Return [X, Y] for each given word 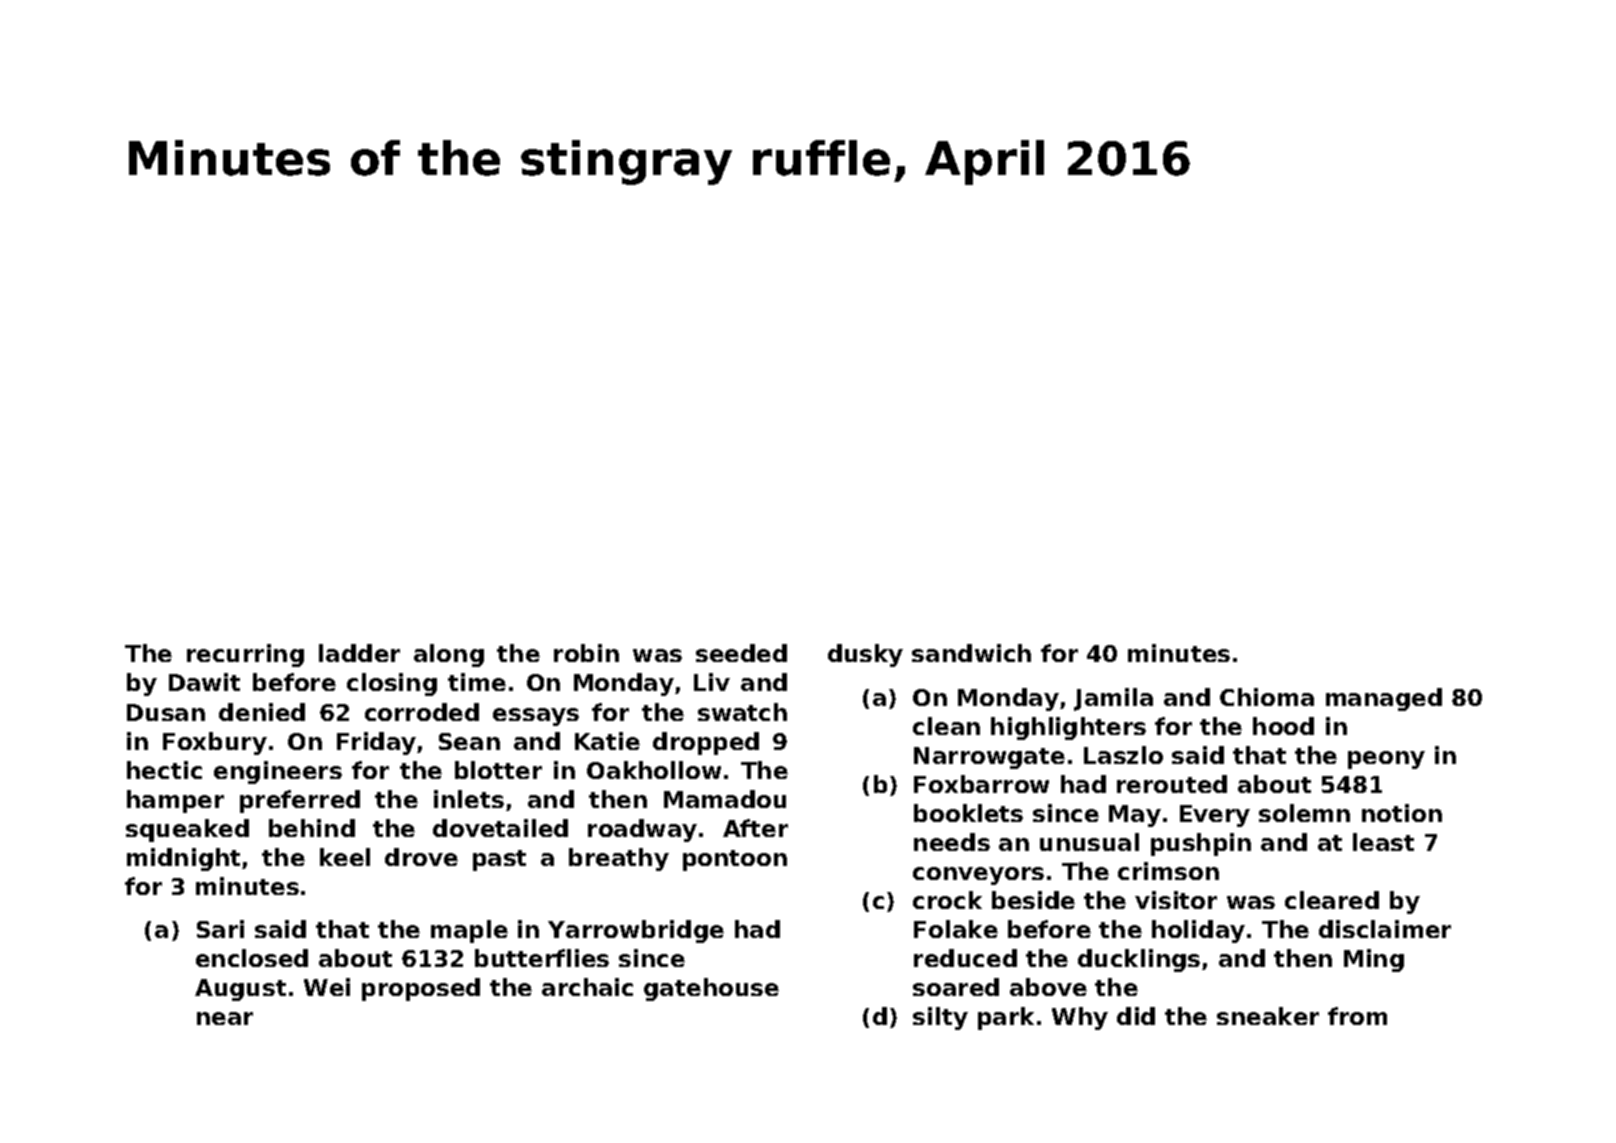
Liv [712, 682]
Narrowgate [989, 758]
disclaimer [1385, 929]
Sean [469, 741]
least [1383, 842]
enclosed [252, 958]
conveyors [978, 876]
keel [345, 857]
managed [1384, 699]
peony [1386, 760]
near [225, 1018]
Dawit [204, 682]
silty [940, 1018]
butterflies [542, 958]
